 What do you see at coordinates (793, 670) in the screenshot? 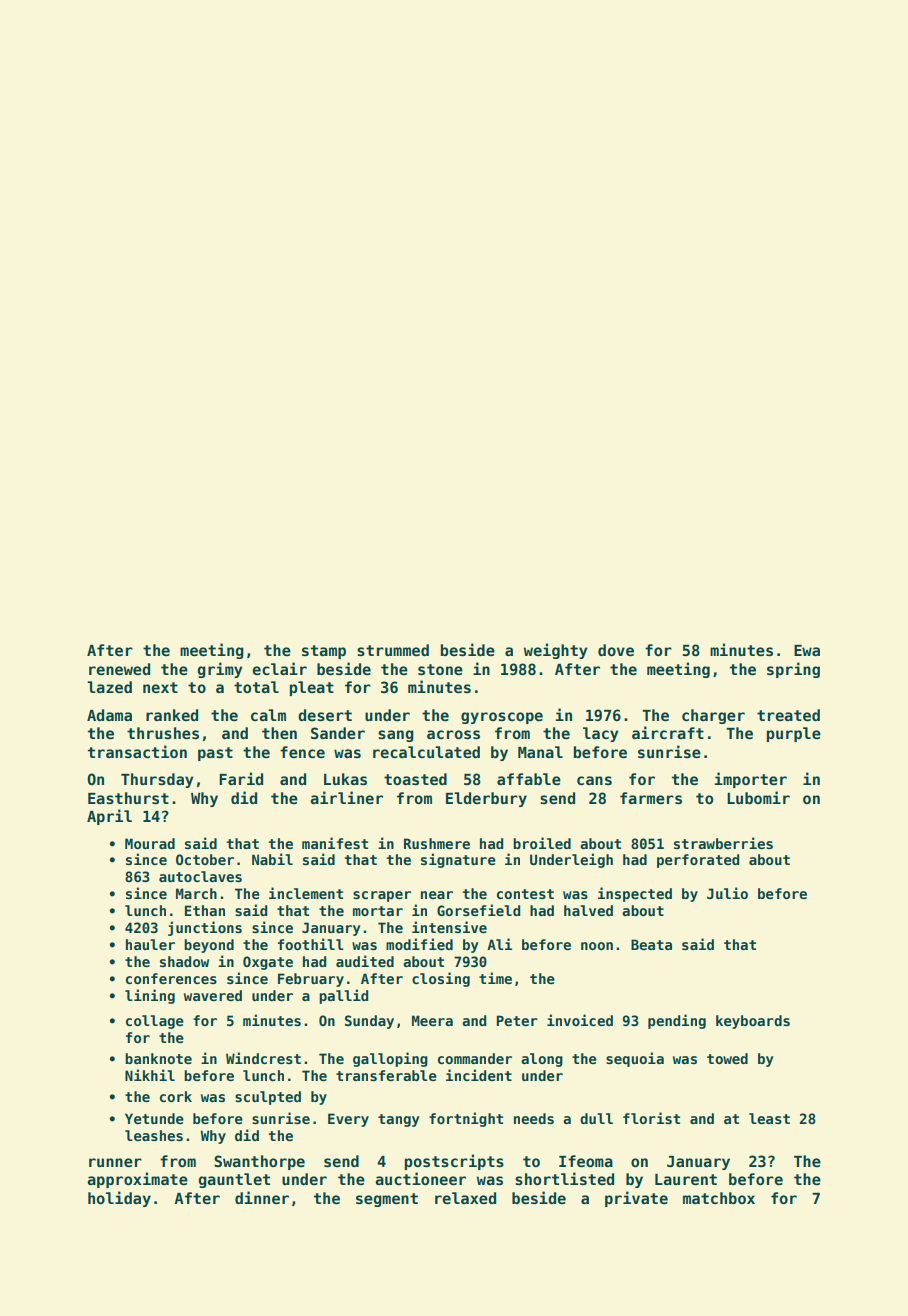
I see `spring` at bounding box center [793, 670].
